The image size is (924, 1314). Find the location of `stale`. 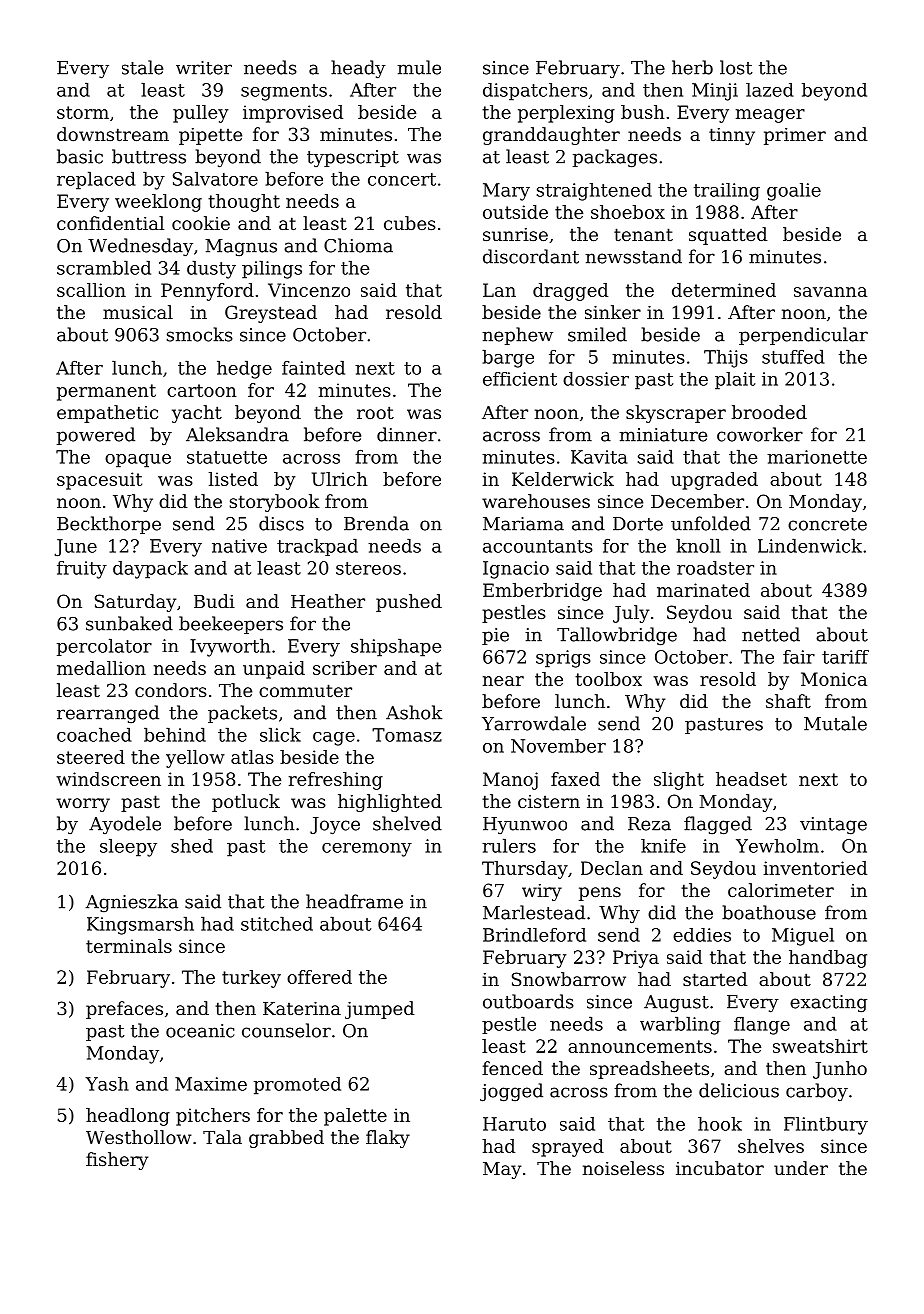

stale is located at coordinates (142, 67).
